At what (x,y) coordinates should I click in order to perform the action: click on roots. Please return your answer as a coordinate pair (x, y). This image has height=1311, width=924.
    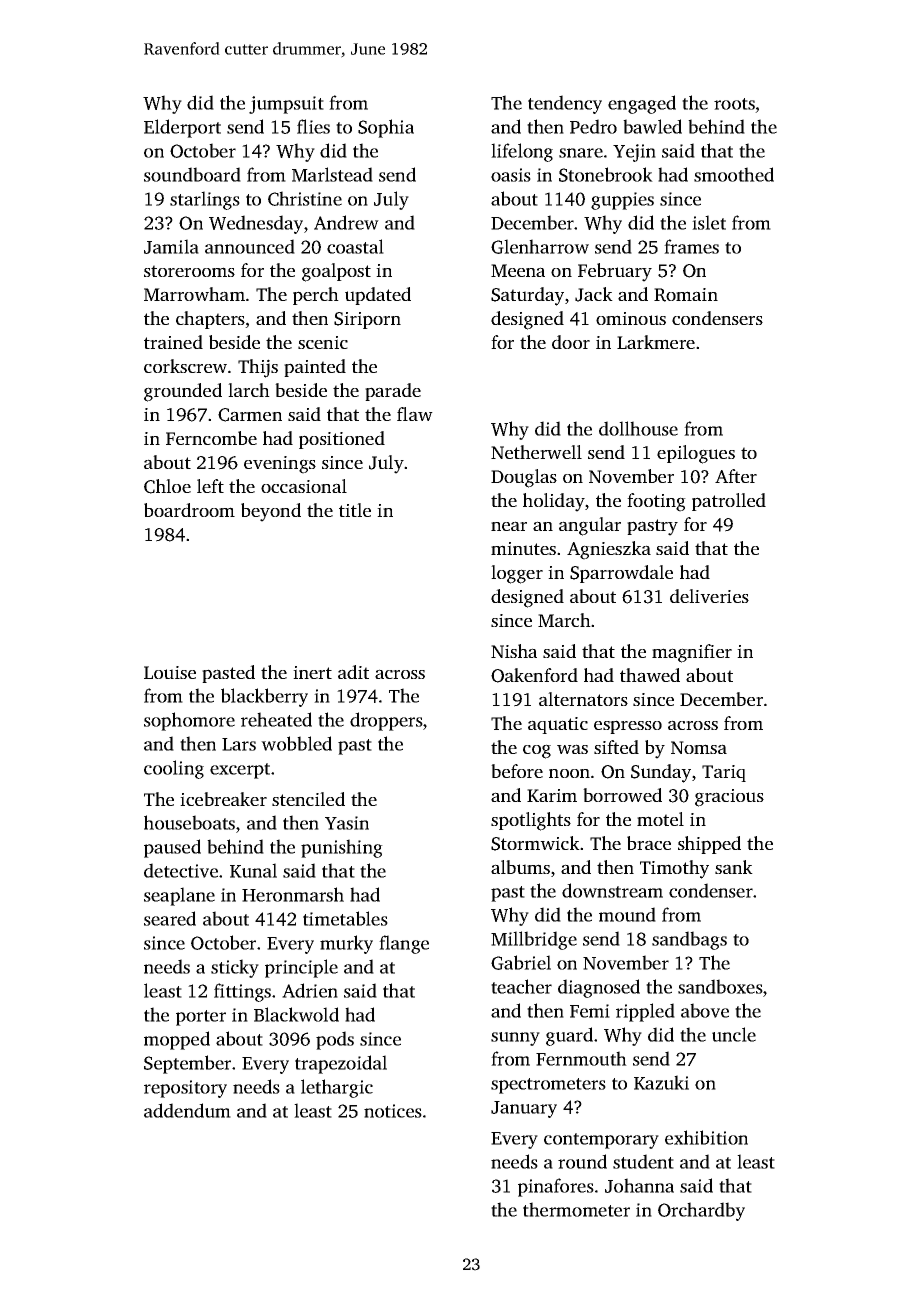
    Looking at the image, I should click on (734, 104).
